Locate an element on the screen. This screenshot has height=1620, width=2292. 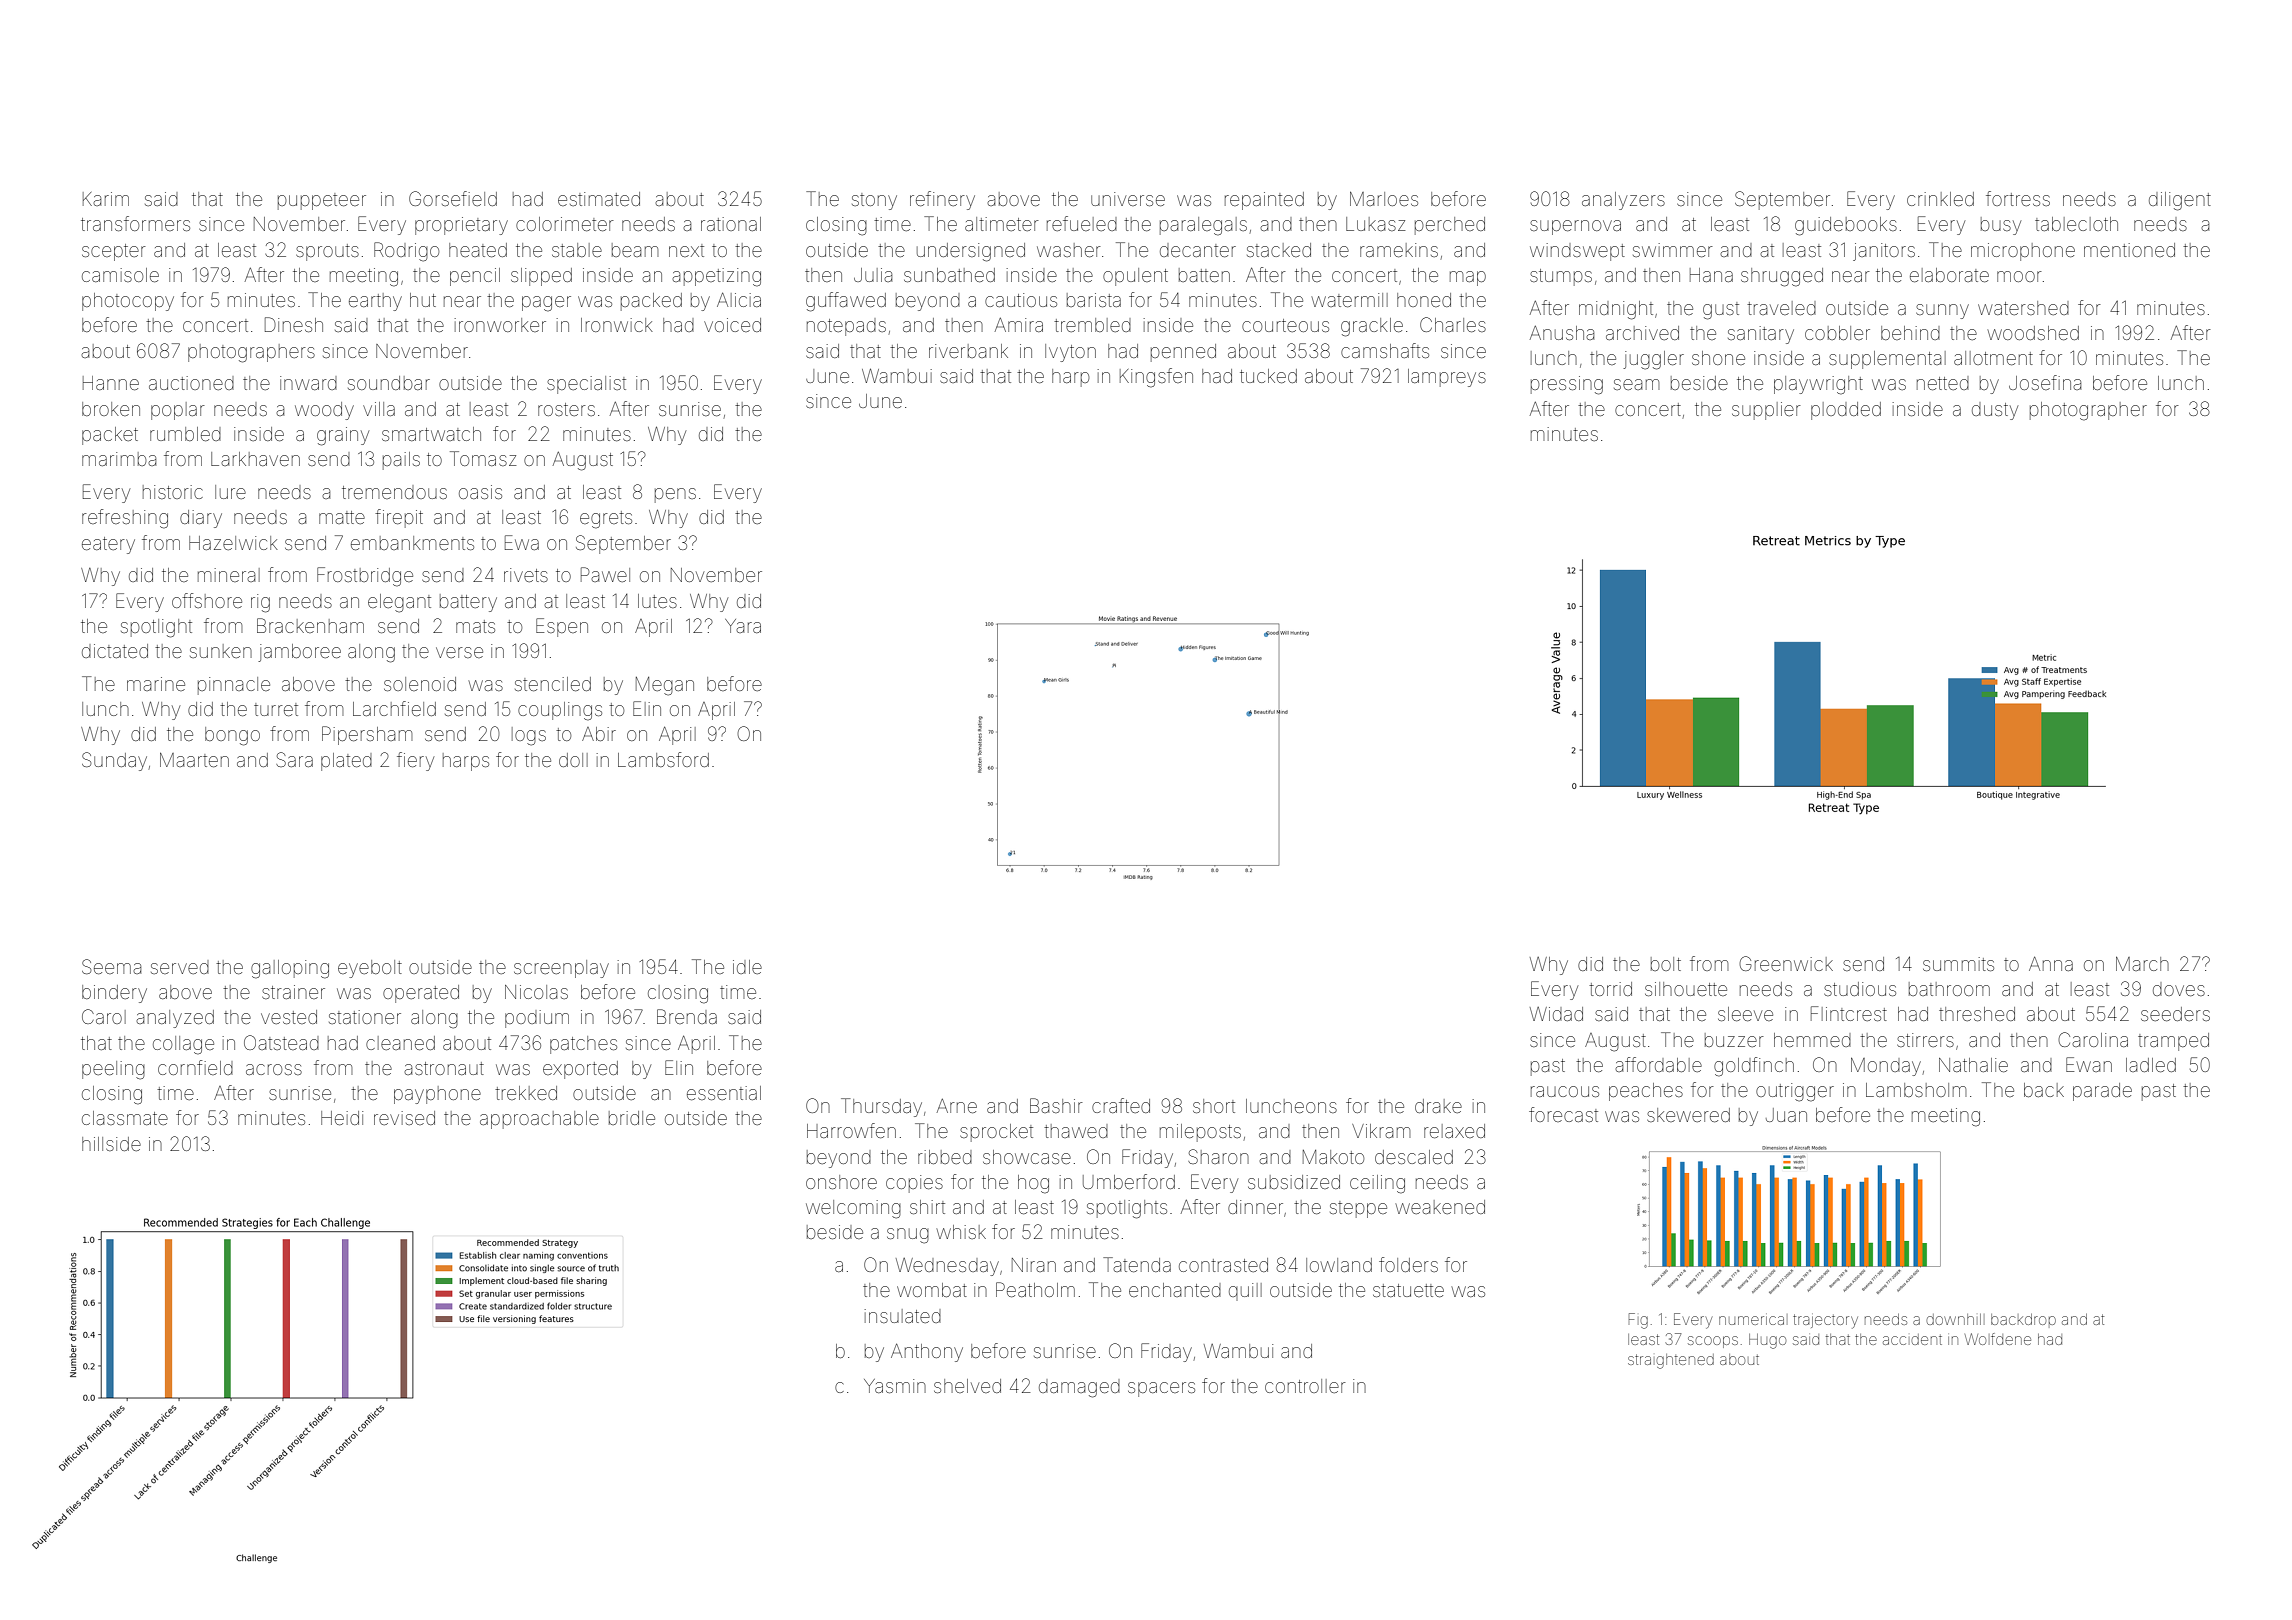
Niran is located at coordinates (1034, 1265).
